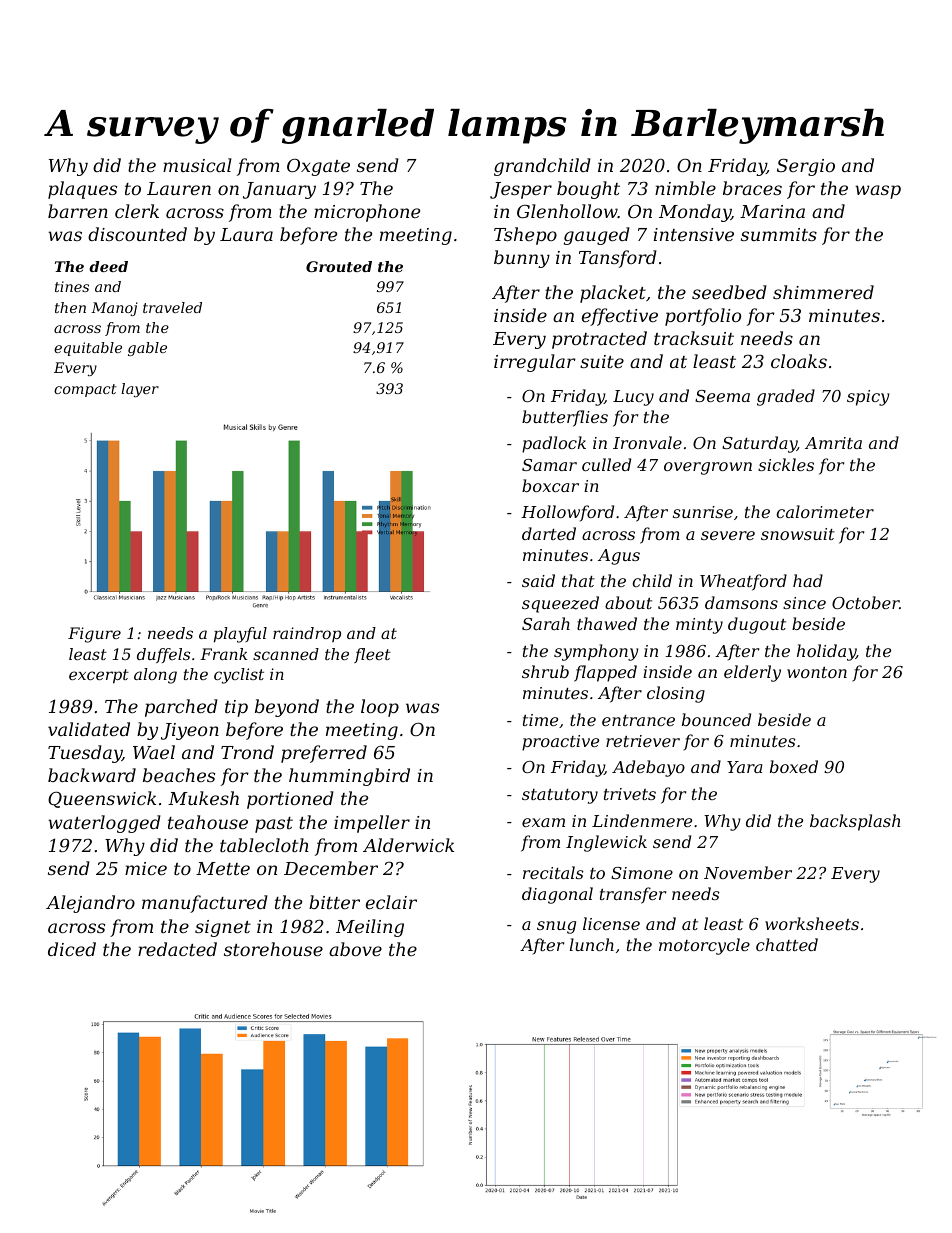  Describe the element at coordinates (607, 623) in the image. I see `thawed` at that location.
